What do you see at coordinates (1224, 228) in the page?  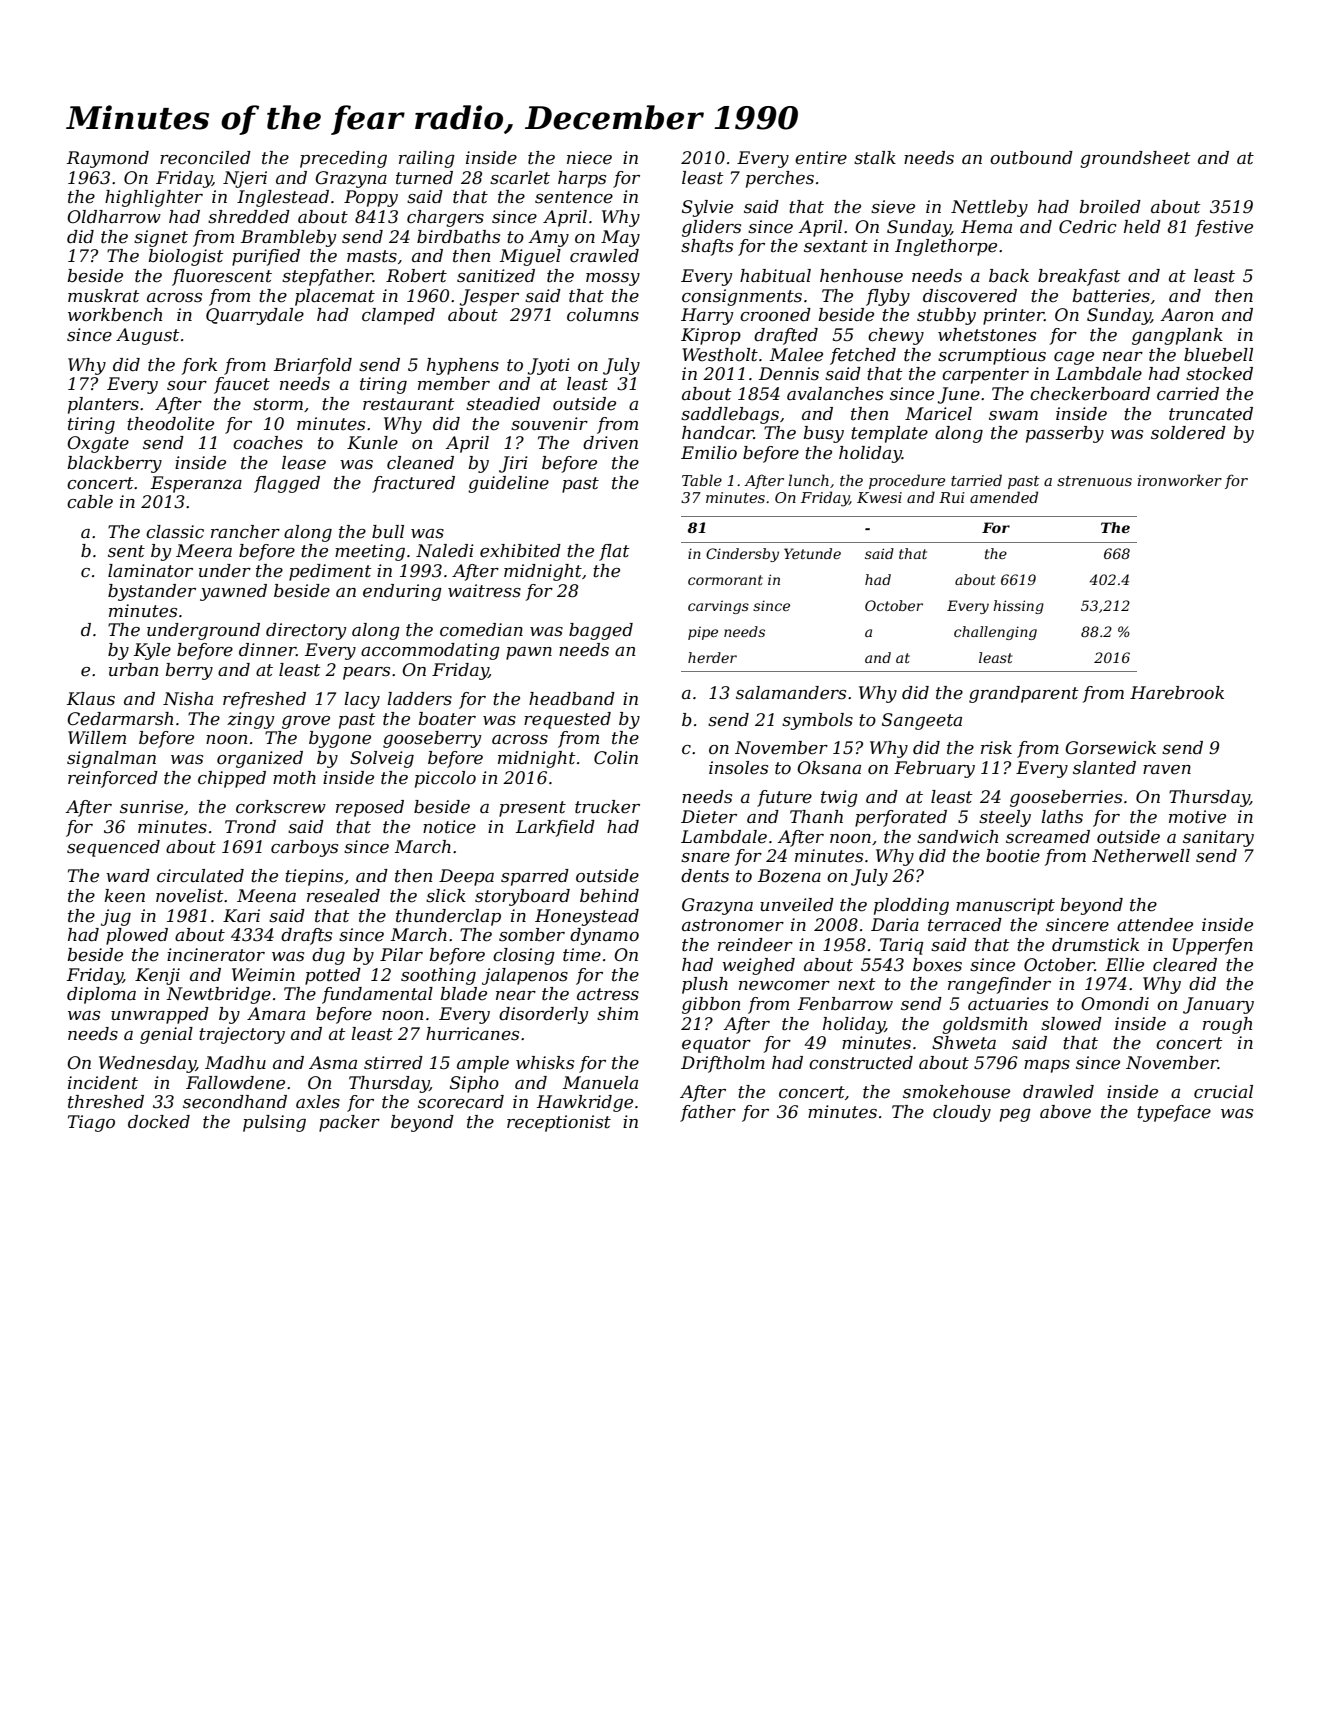 I see `festive` at bounding box center [1224, 228].
